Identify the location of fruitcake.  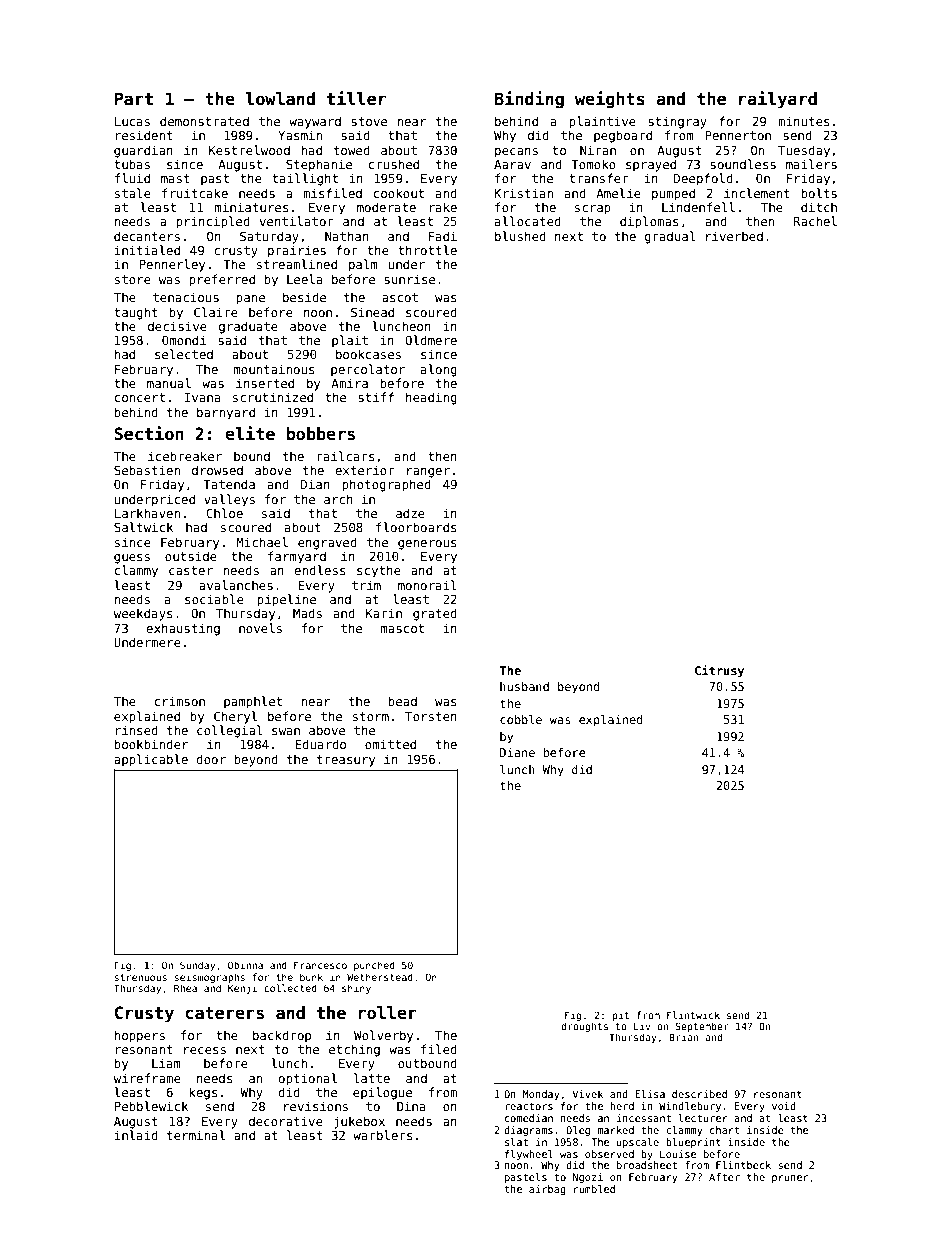
(195, 193).
